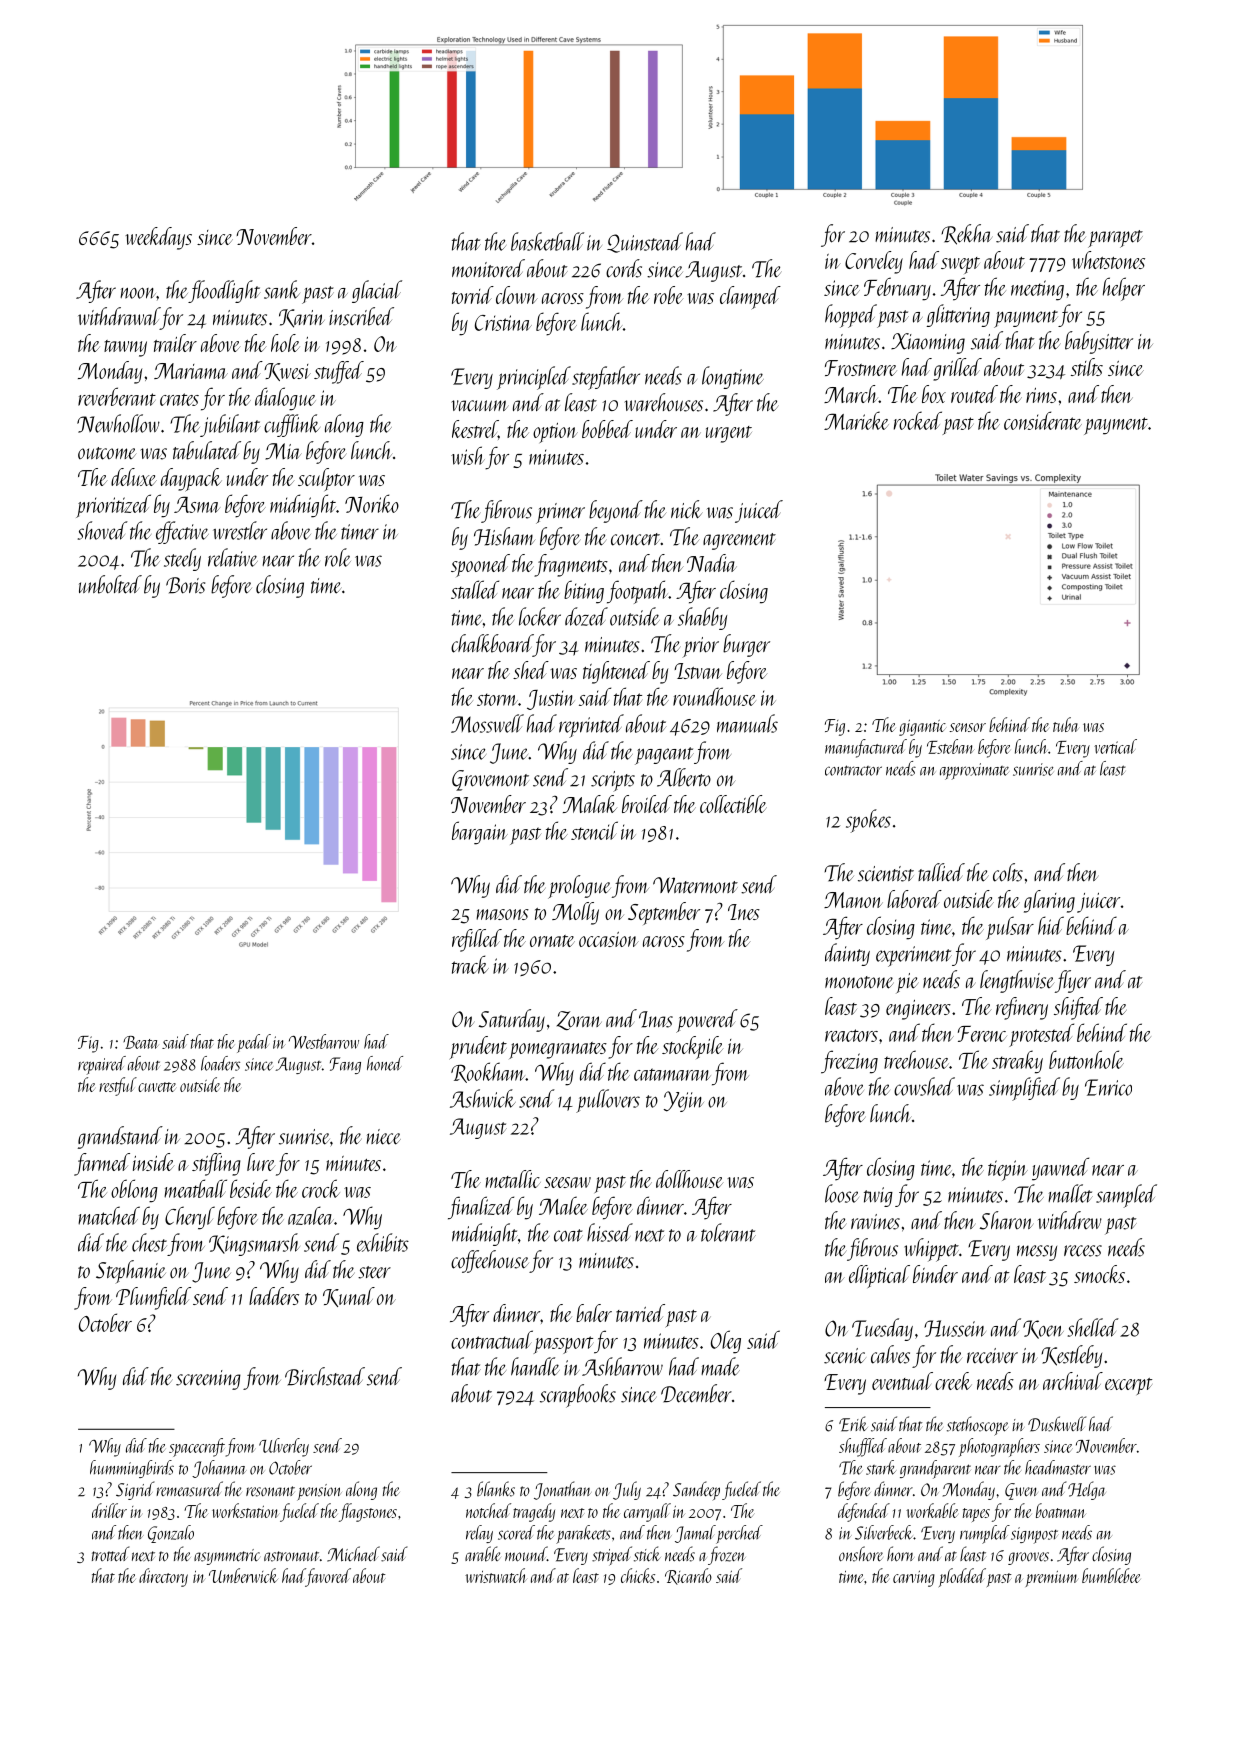  What do you see at coordinates (668, 295) in the screenshot?
I see `robe` at bounding box center [668, 295].
